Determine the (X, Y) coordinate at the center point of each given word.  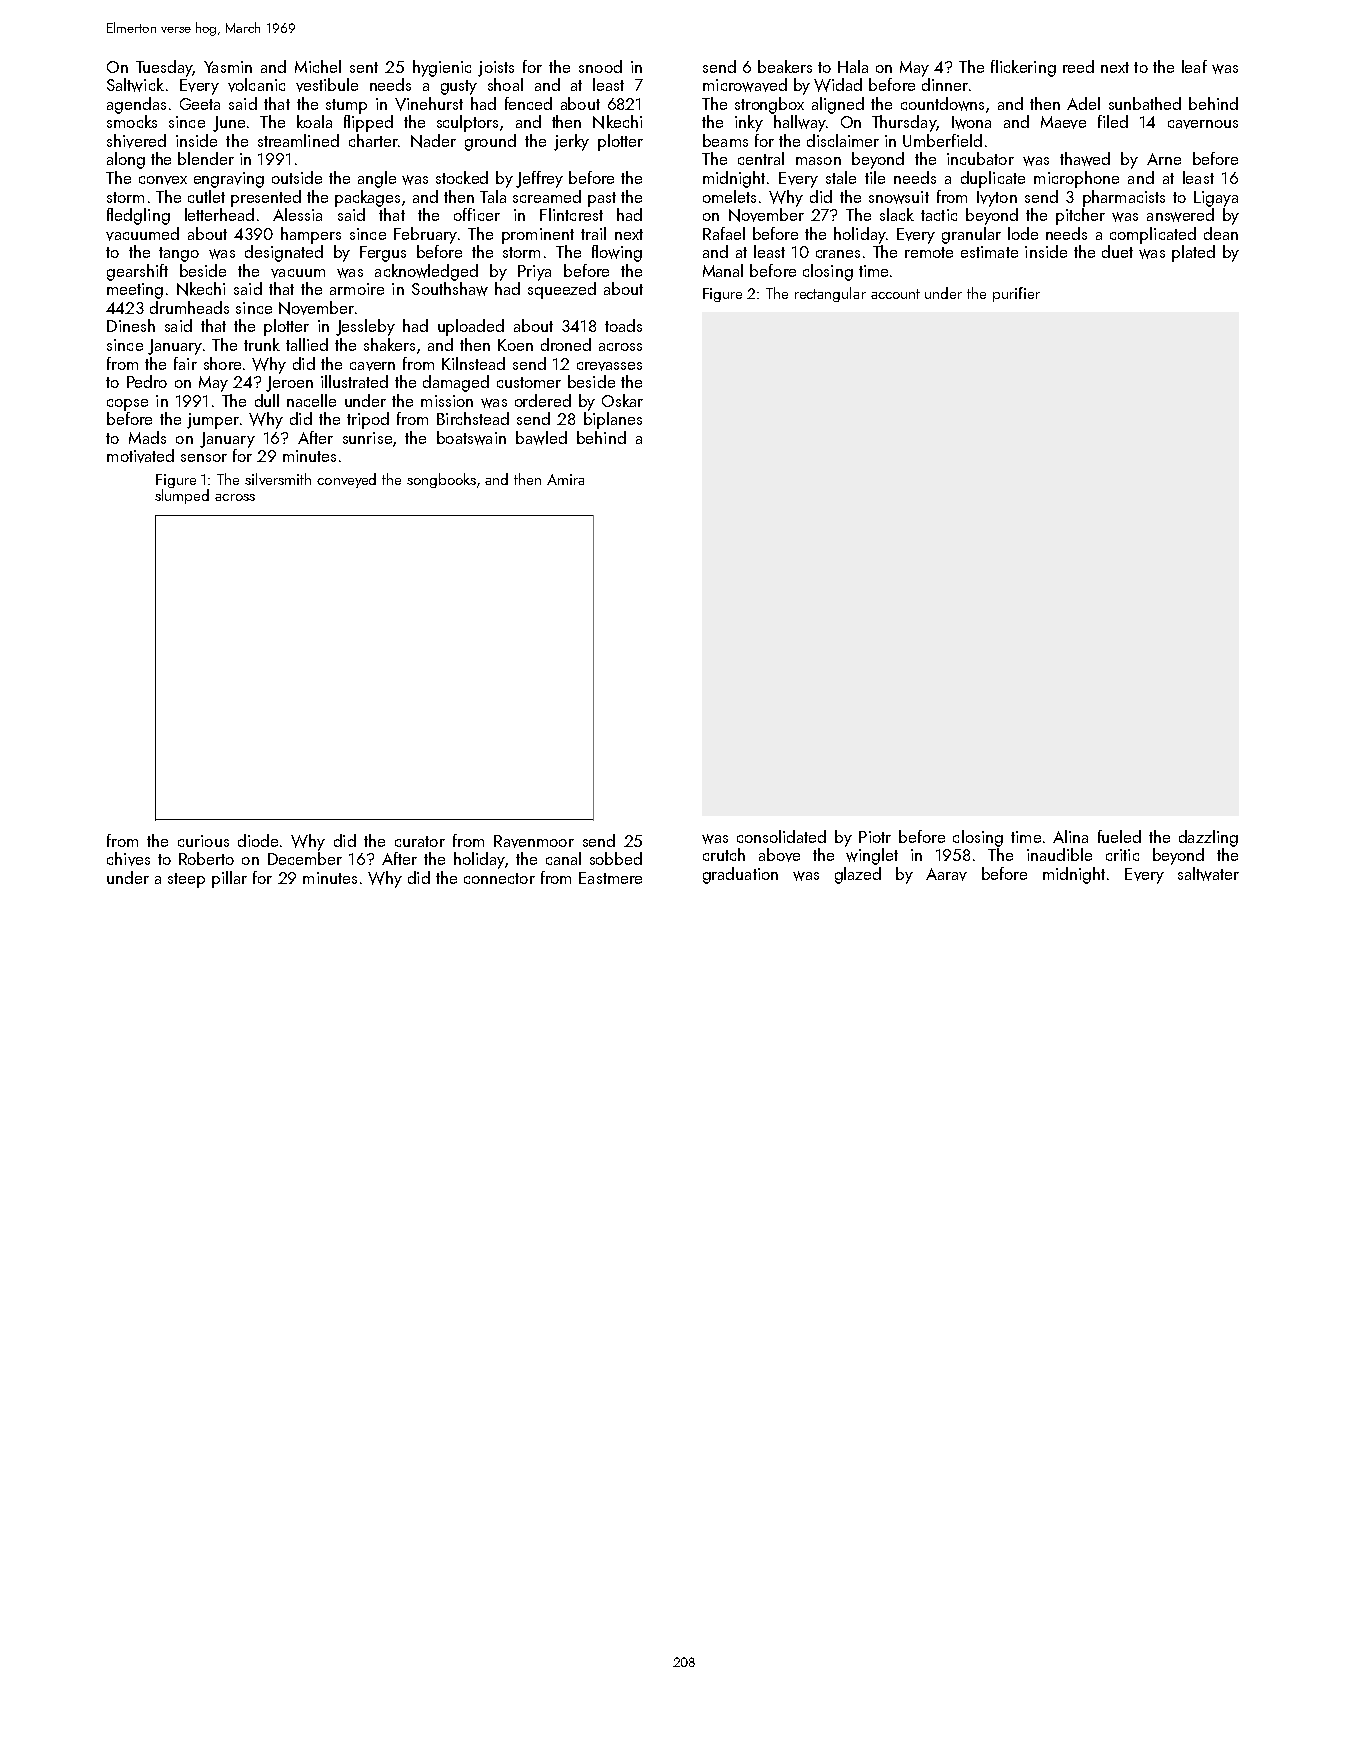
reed (1078, 66)
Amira (565, 479)
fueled (1119, 836)
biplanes (613, 420)
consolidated (781, 836)
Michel (318, 66)
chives (128, 859)
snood (600, 66)
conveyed (346, 480)
